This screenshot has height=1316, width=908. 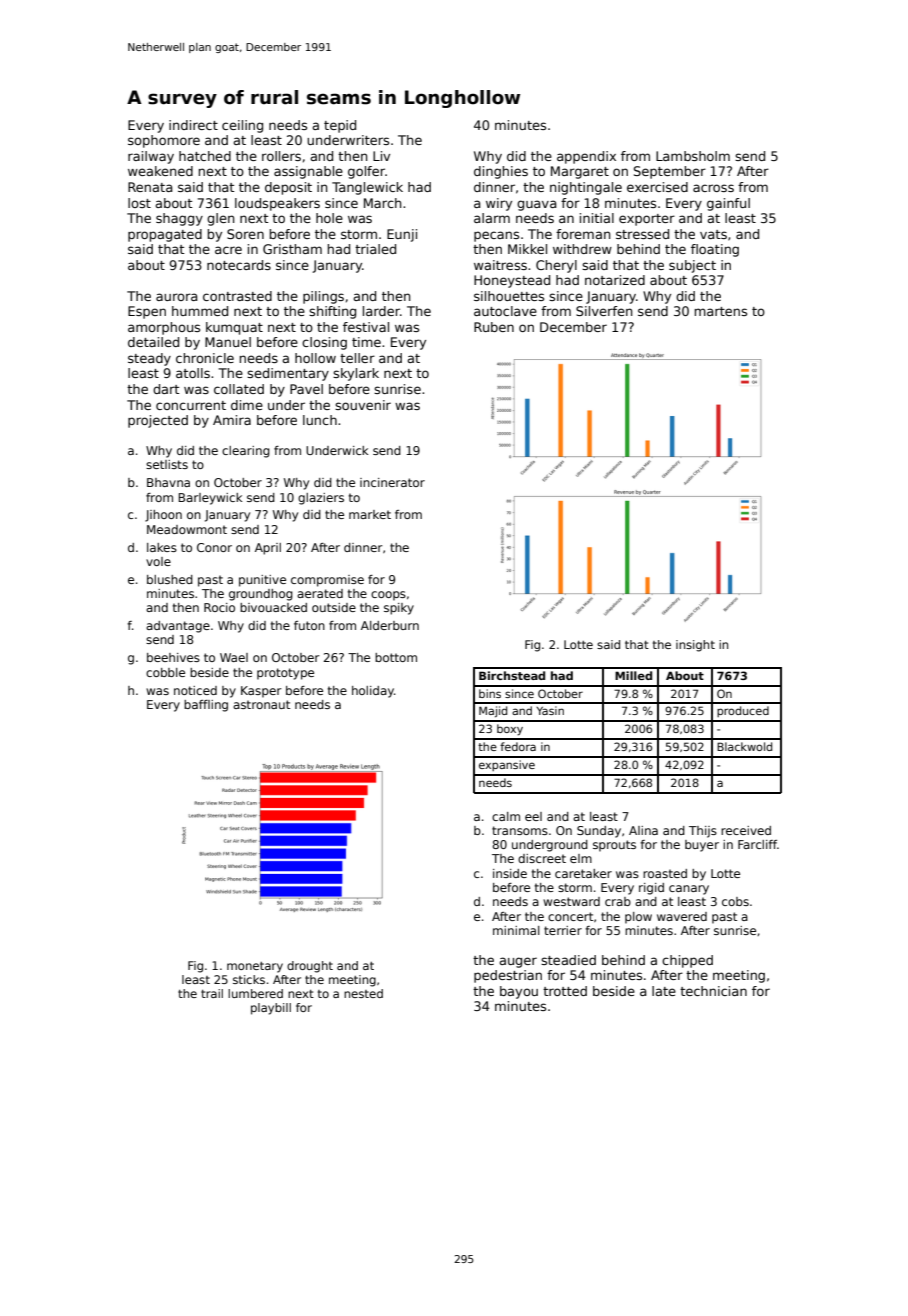 What do you see at coordinates (193, 125) in the screenshot?
I see `indirect` at bounding box center [193, 125].
